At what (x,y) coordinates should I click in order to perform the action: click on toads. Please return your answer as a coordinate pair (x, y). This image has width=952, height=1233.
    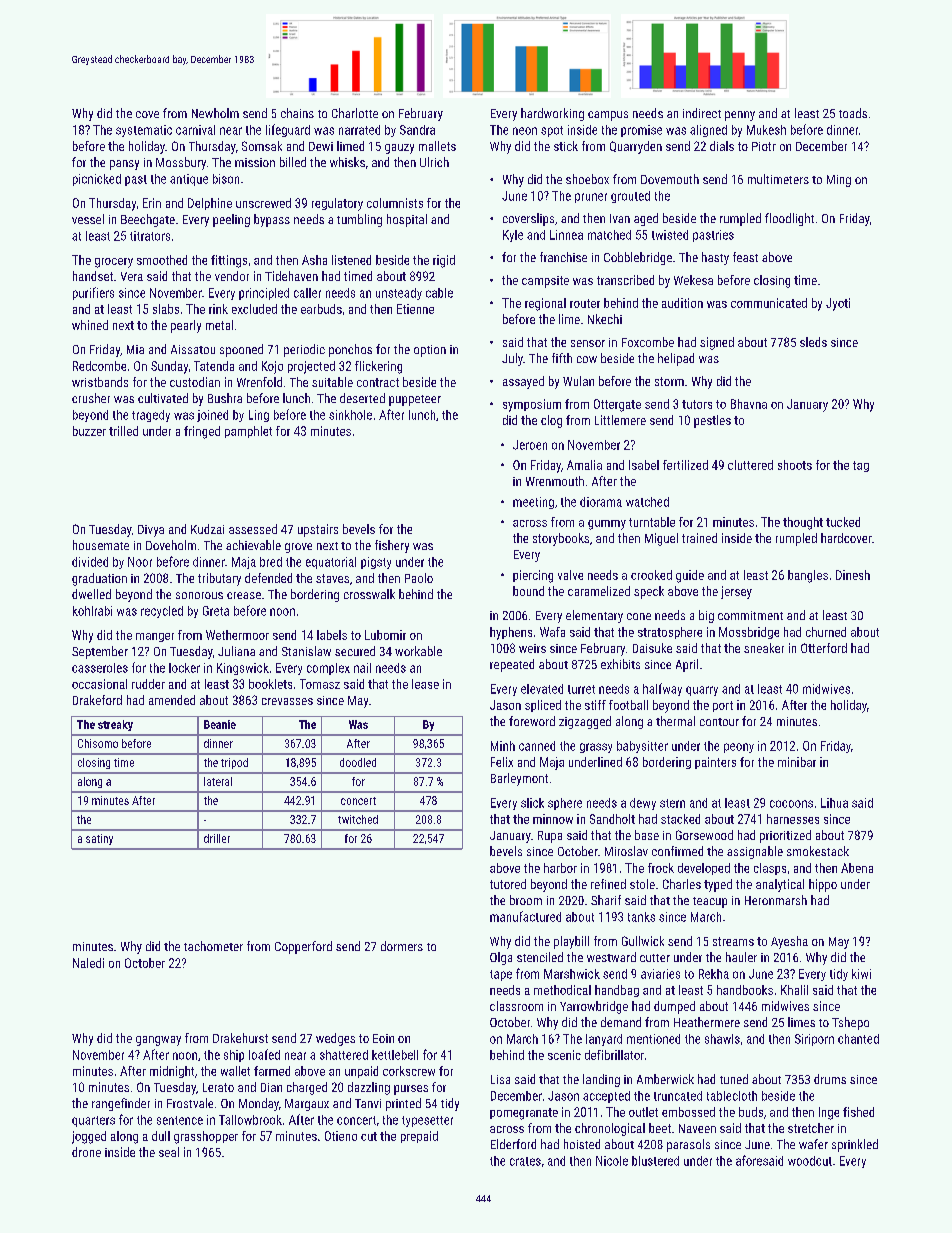
    Looking at the image, I should click on (853, 113).
